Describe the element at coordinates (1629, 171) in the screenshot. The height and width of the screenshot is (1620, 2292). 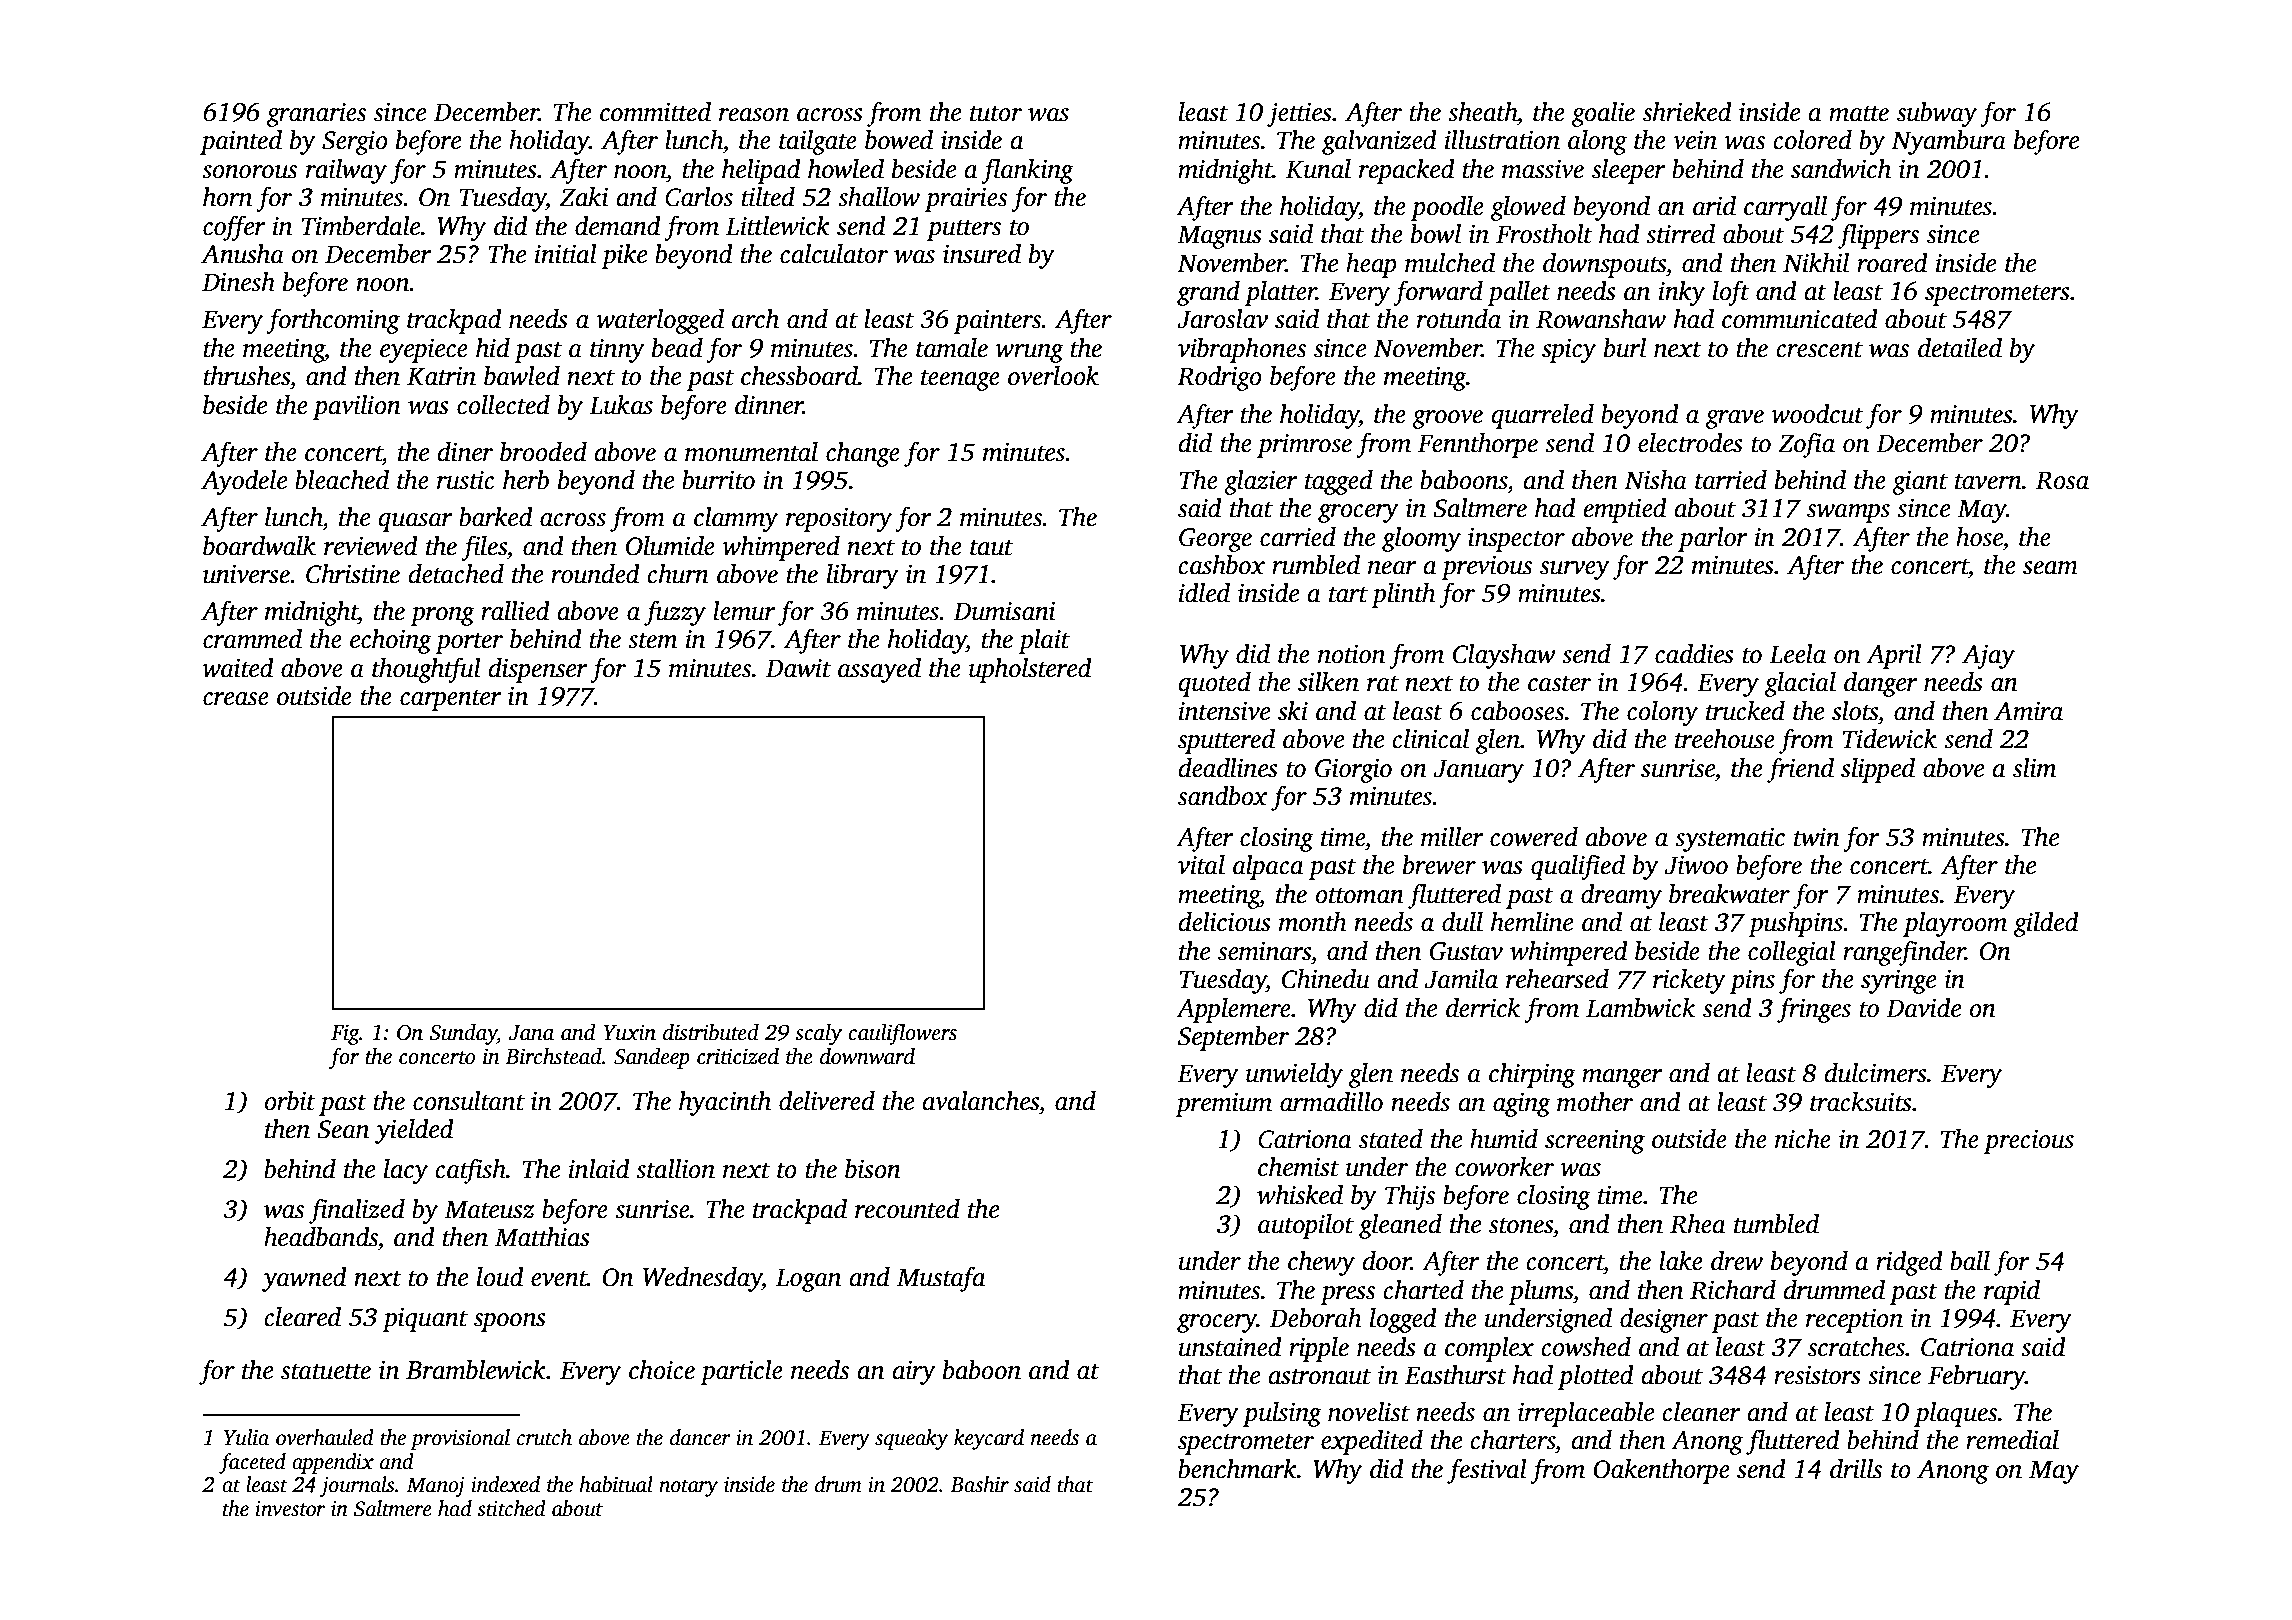
I see `sleeper` at that location.
